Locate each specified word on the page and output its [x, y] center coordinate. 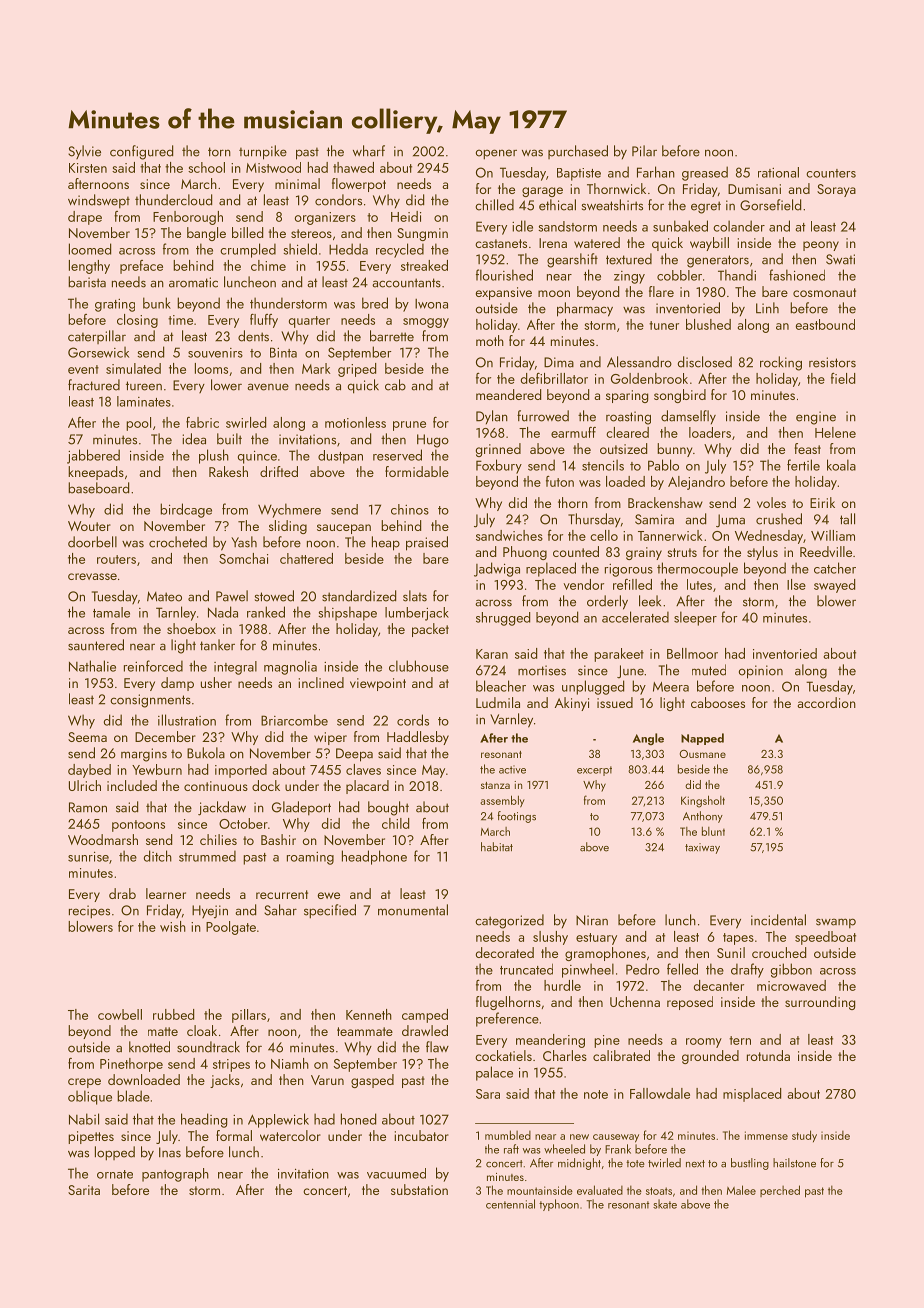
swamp [836, 923]
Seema [87, 737]
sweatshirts [612, 205]
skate [665, 1204]
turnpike [263, 152]
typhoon [559, 1205]
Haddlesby [418, 738]
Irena [553, 243]
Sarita [84, 1190]
